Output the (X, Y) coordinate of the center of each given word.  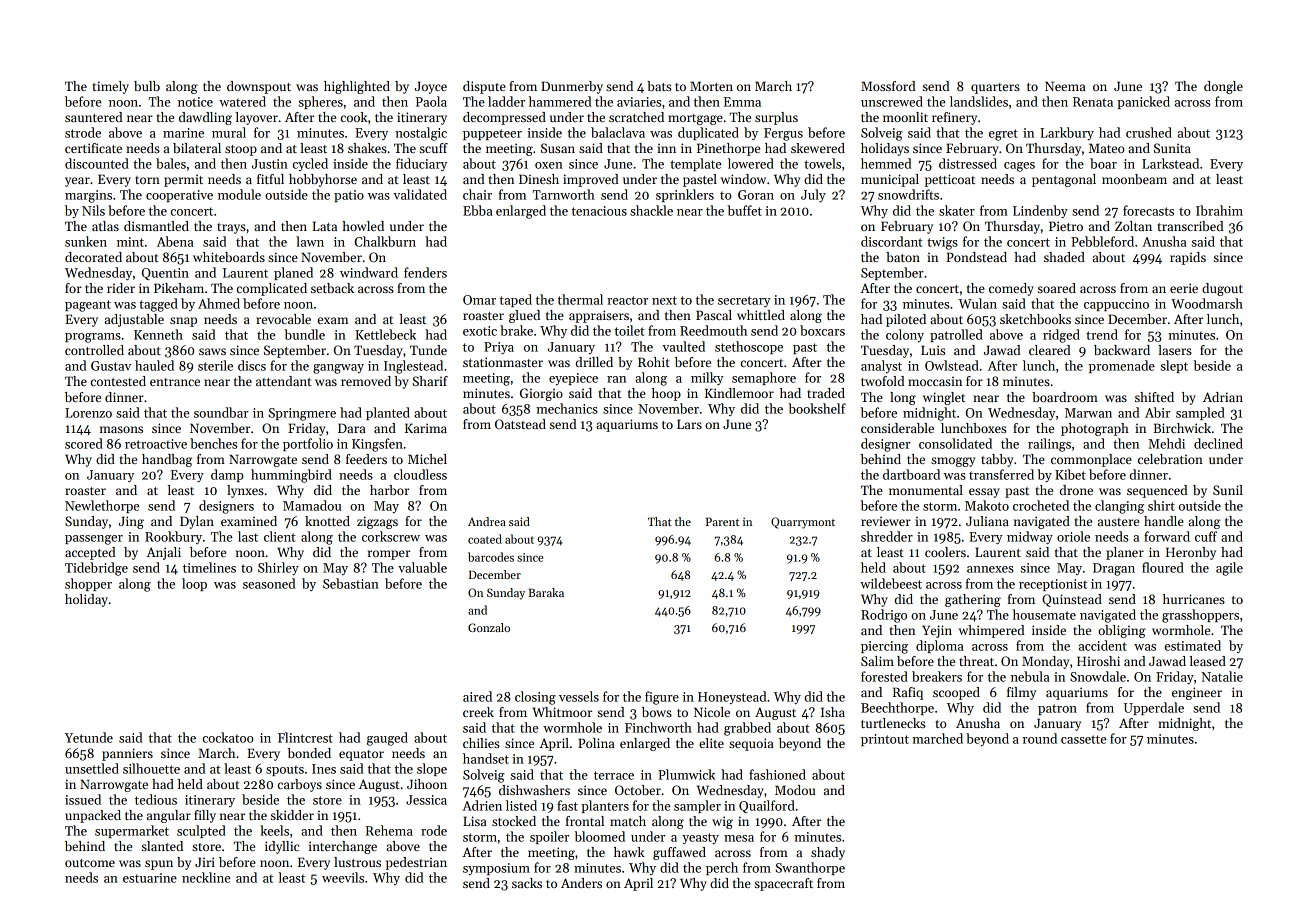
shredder (887, 536)
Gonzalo (489, 627)
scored (84, 443)
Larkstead (1170, 163)
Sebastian (351, 583)
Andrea (487, 521)
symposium (496, 869)
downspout (259, 87)
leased (1208, 661)
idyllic (282, 847)
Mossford (888, 86)
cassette (1083, 739)
